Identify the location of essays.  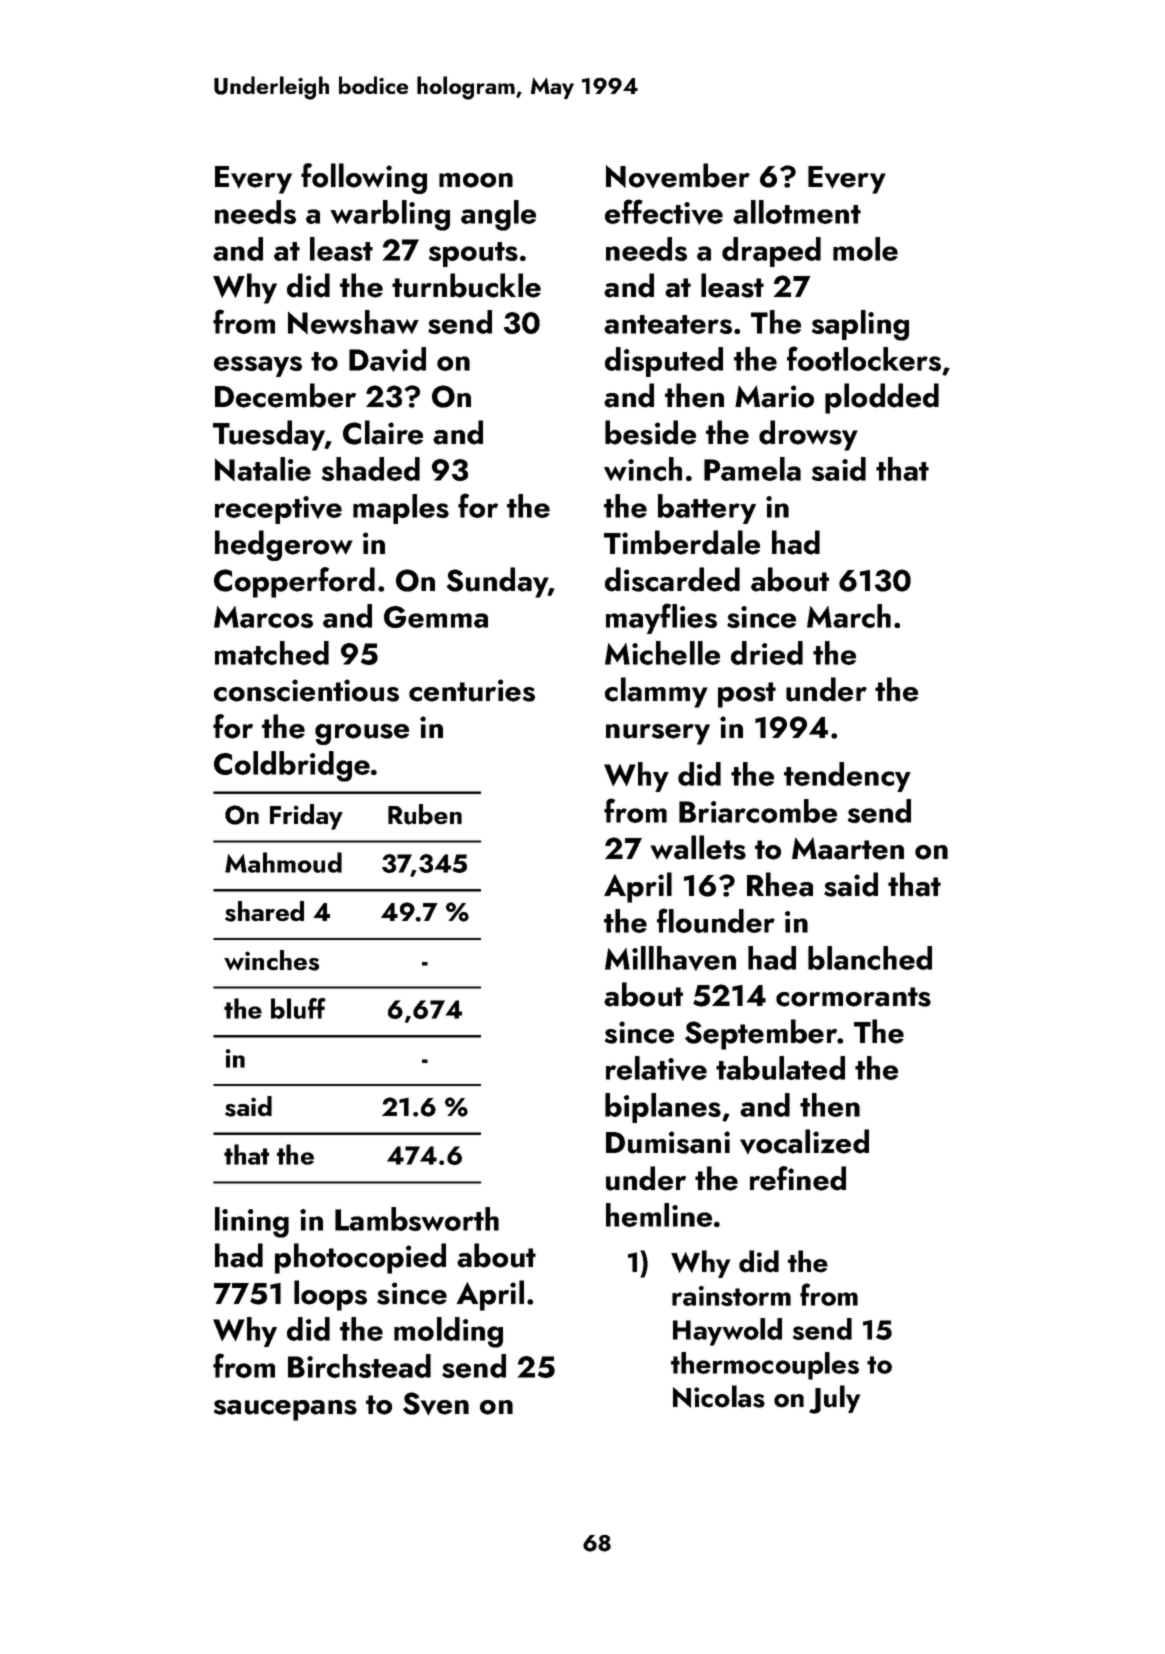
(258, 366).
